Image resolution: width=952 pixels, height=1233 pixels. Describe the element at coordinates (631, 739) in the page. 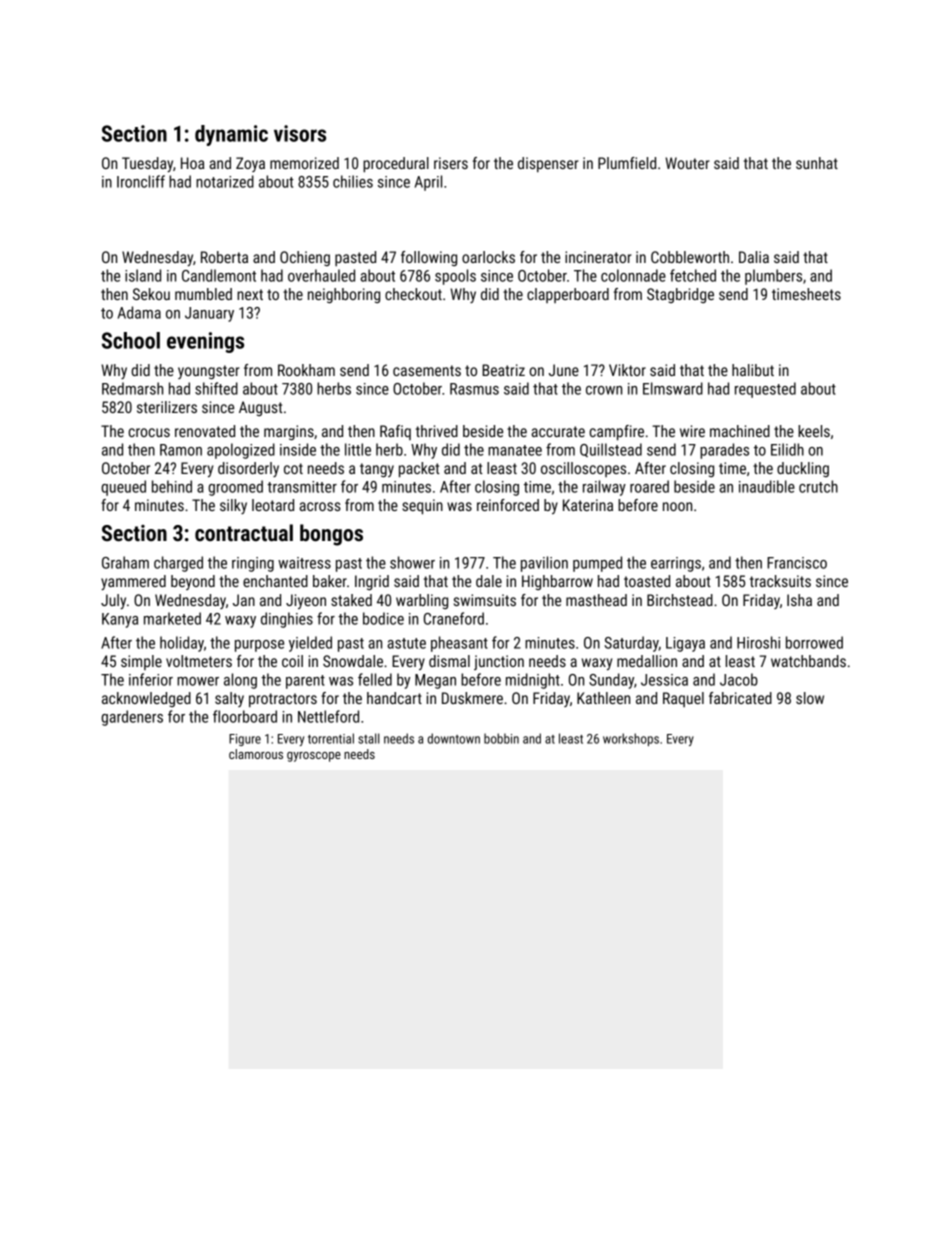

I see `workshops` at that location.
